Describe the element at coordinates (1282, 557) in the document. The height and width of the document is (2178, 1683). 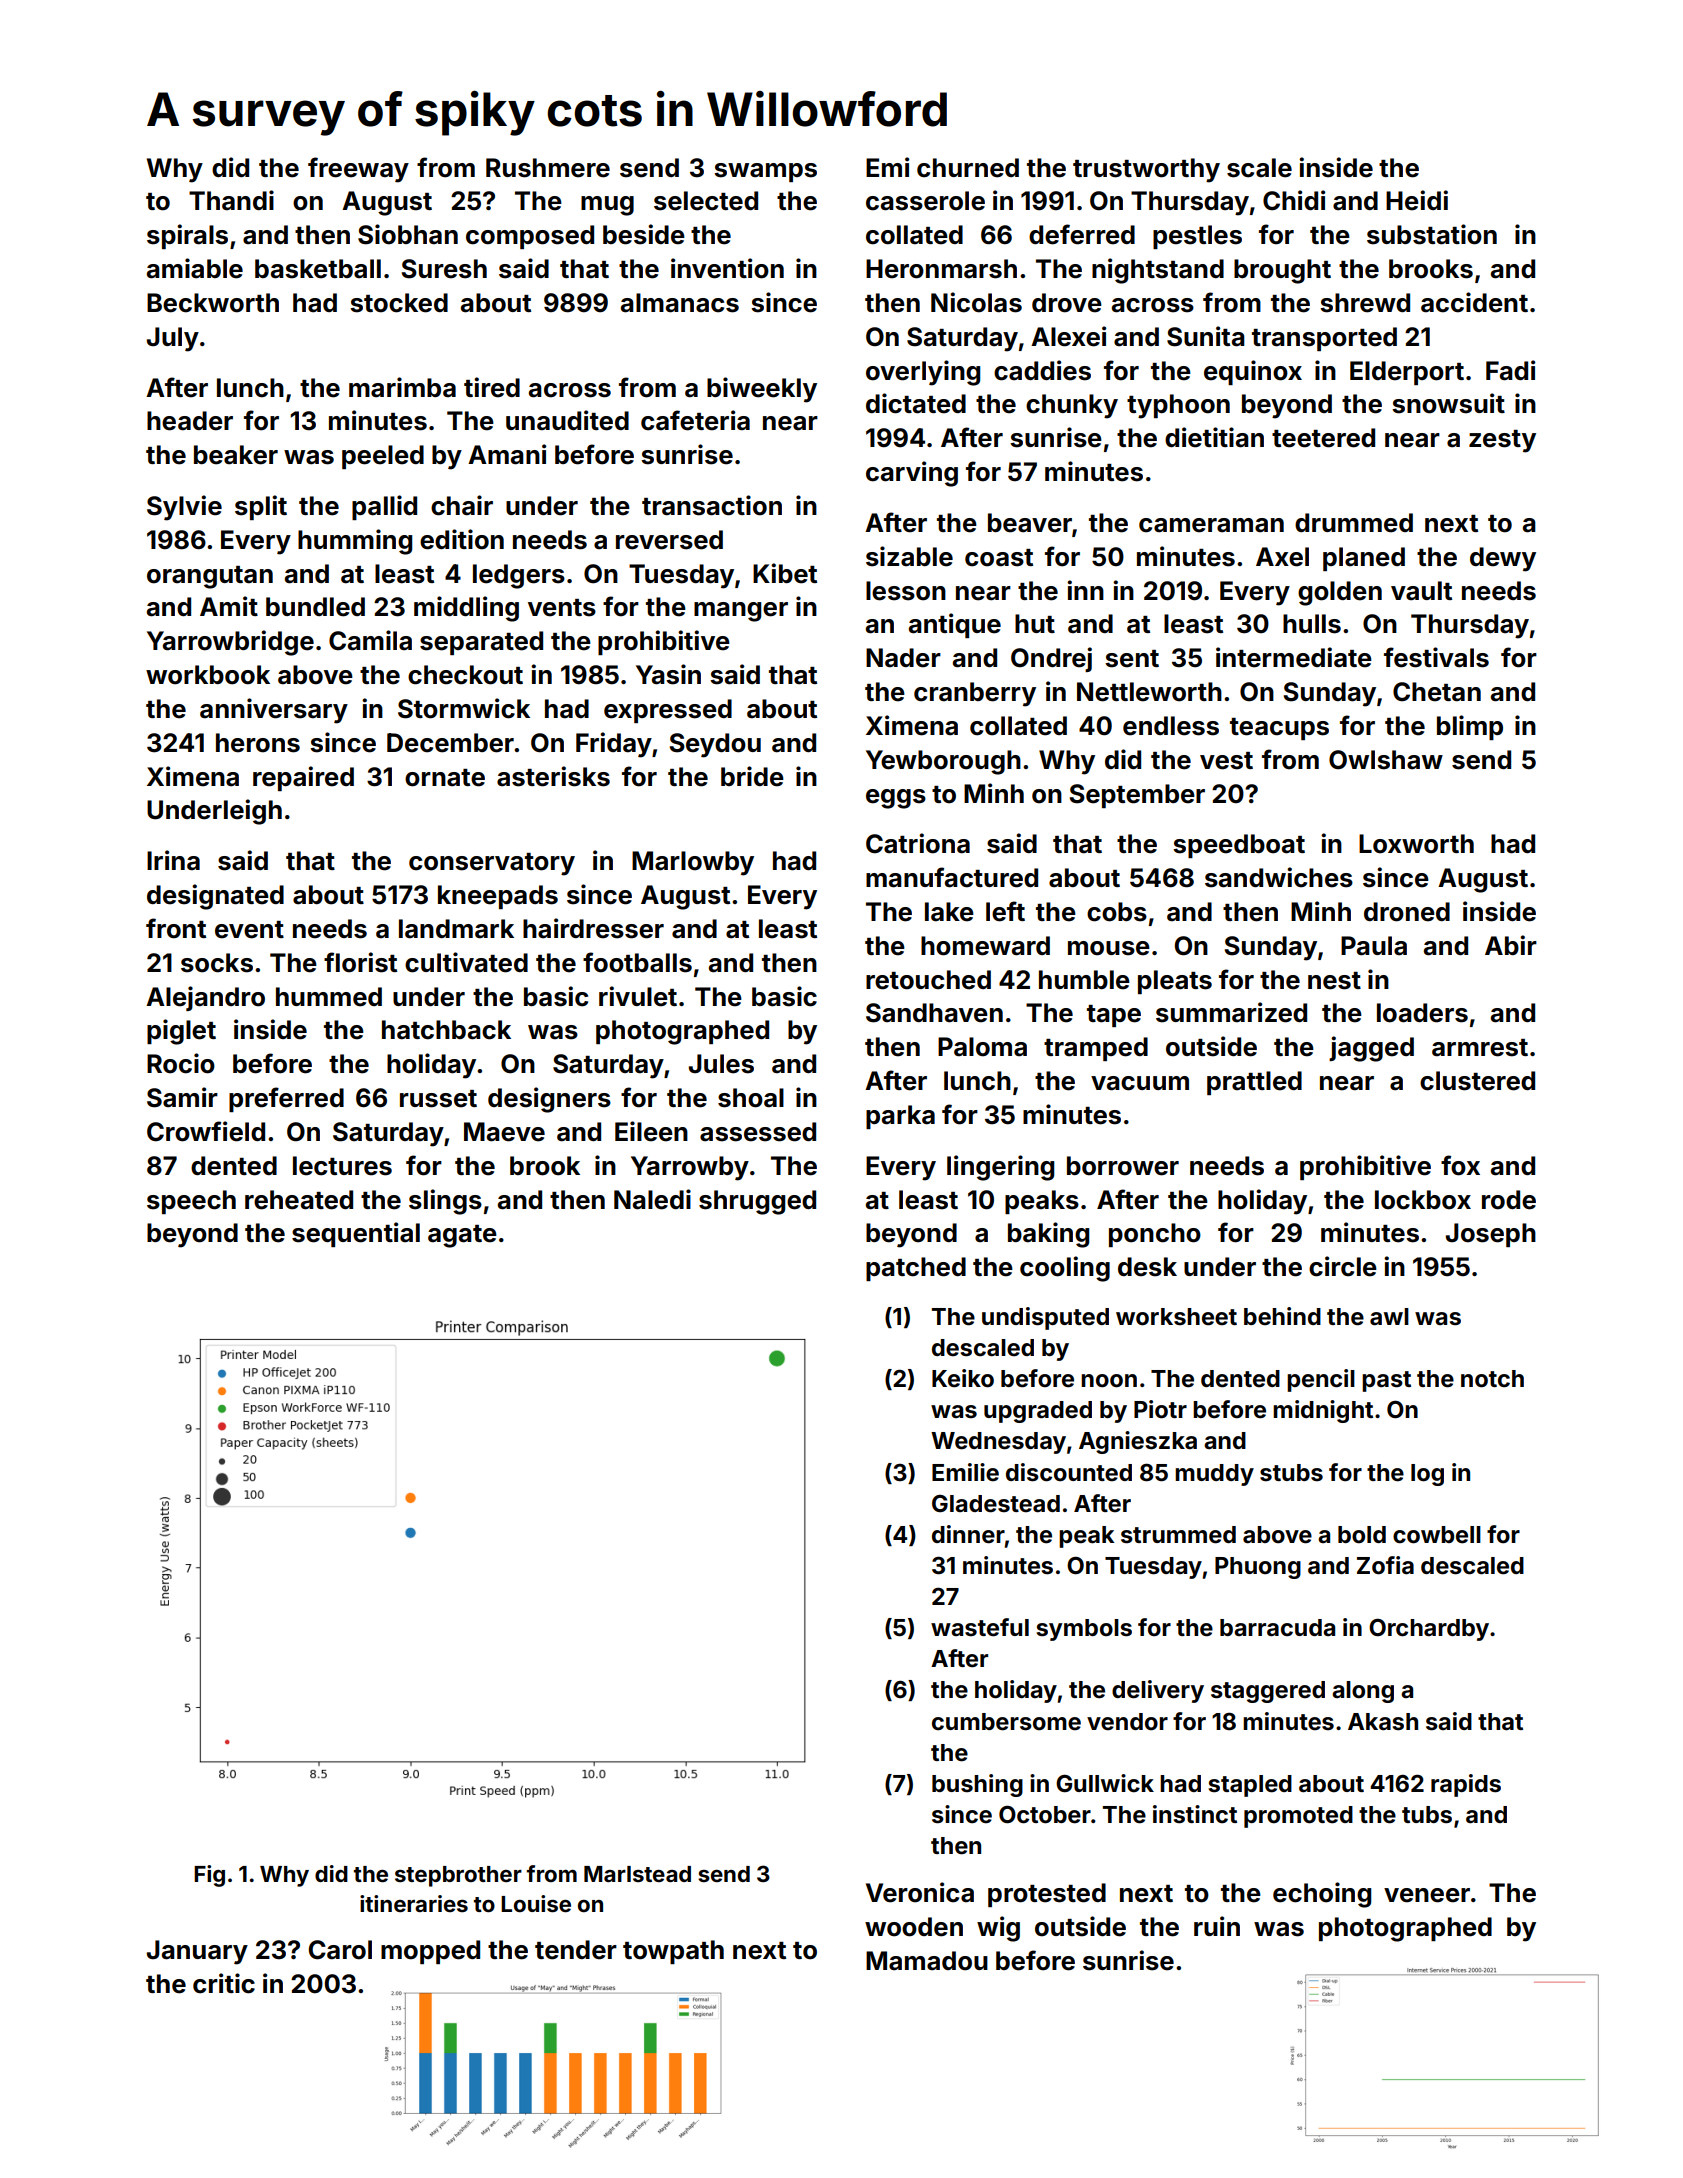
I see `Axel` at that location.
